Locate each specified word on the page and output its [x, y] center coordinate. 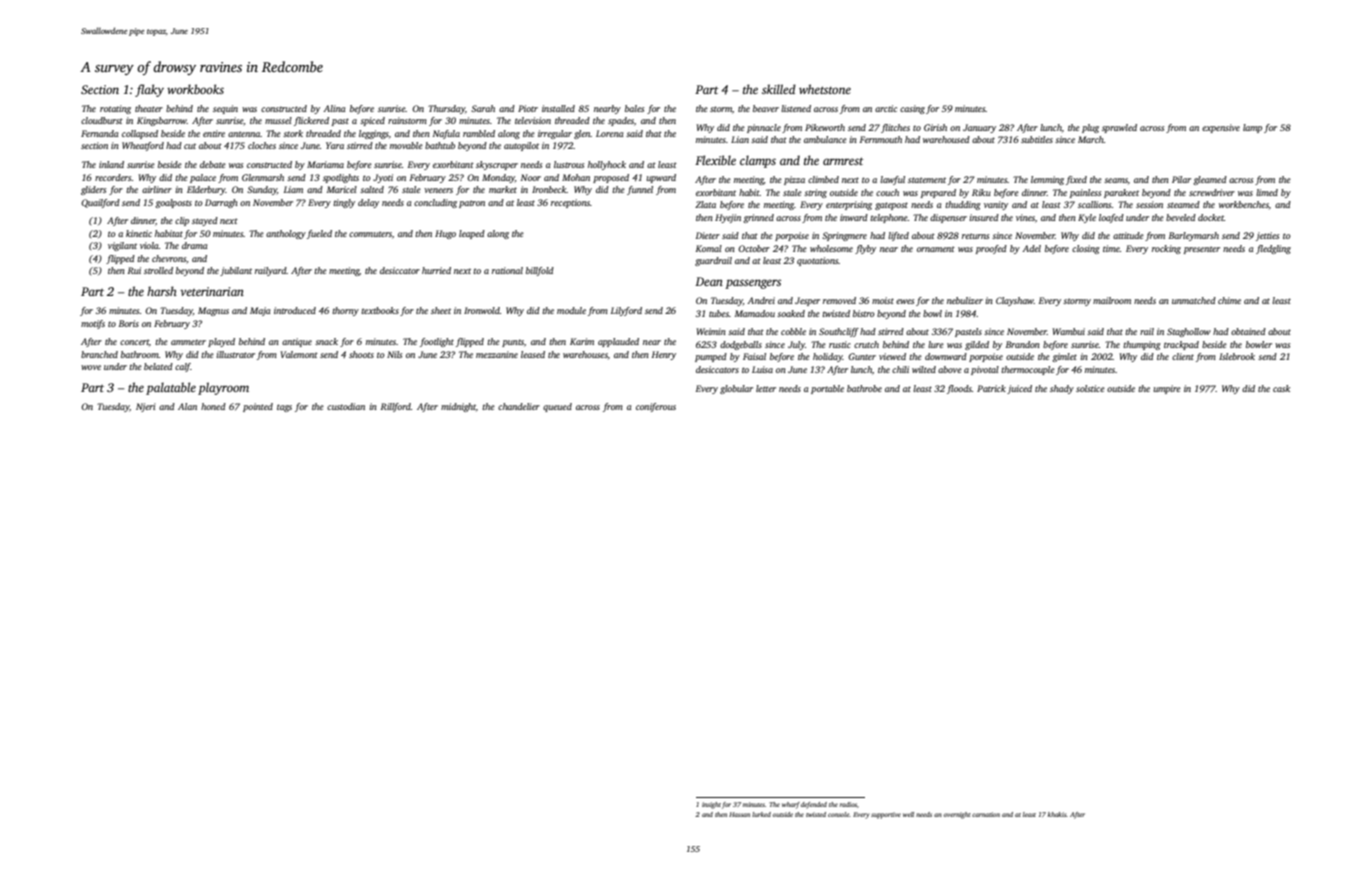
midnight [458, 407]
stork [293, 133]
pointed [258, 407]
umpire [1167, 389]
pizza [794, 180]
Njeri [146, 407]
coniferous [656, 407]
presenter [1202, 250]
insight [711, 805]
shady [1062, 389]
